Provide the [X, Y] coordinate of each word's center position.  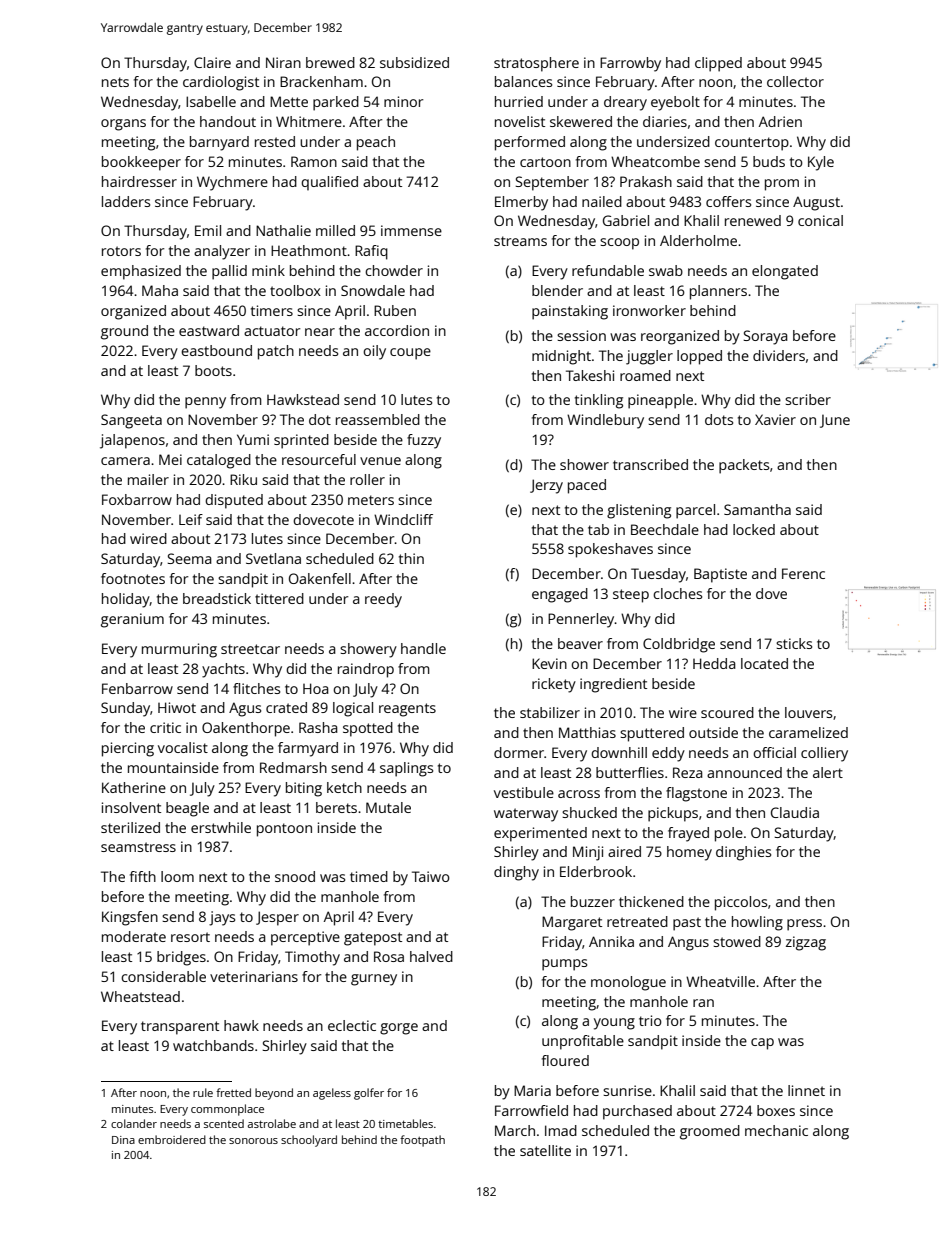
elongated [785, 272]
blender [557, 290]
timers [272, 310]
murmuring [179, 650]
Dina [123, 1140]
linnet [806, 1090]
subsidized [414, 62]
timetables [405, 1123]
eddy [668, 754]
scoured [727, 712]
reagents [407, 710]
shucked [589, 812]
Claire [212, 62]
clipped [718, 64]
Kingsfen [130, 918]
